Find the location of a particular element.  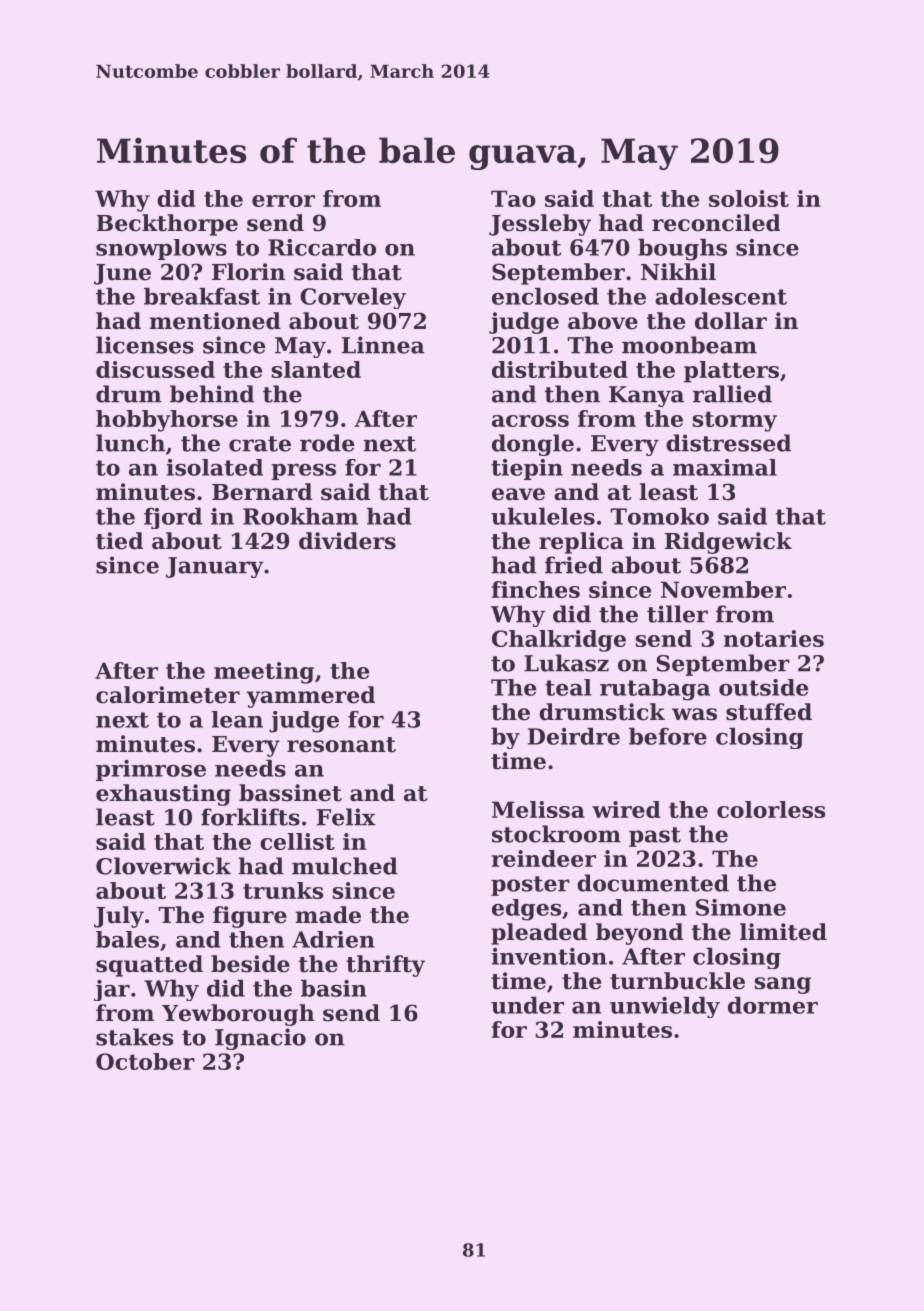

Kanya is located at coordinates (646, 396).
